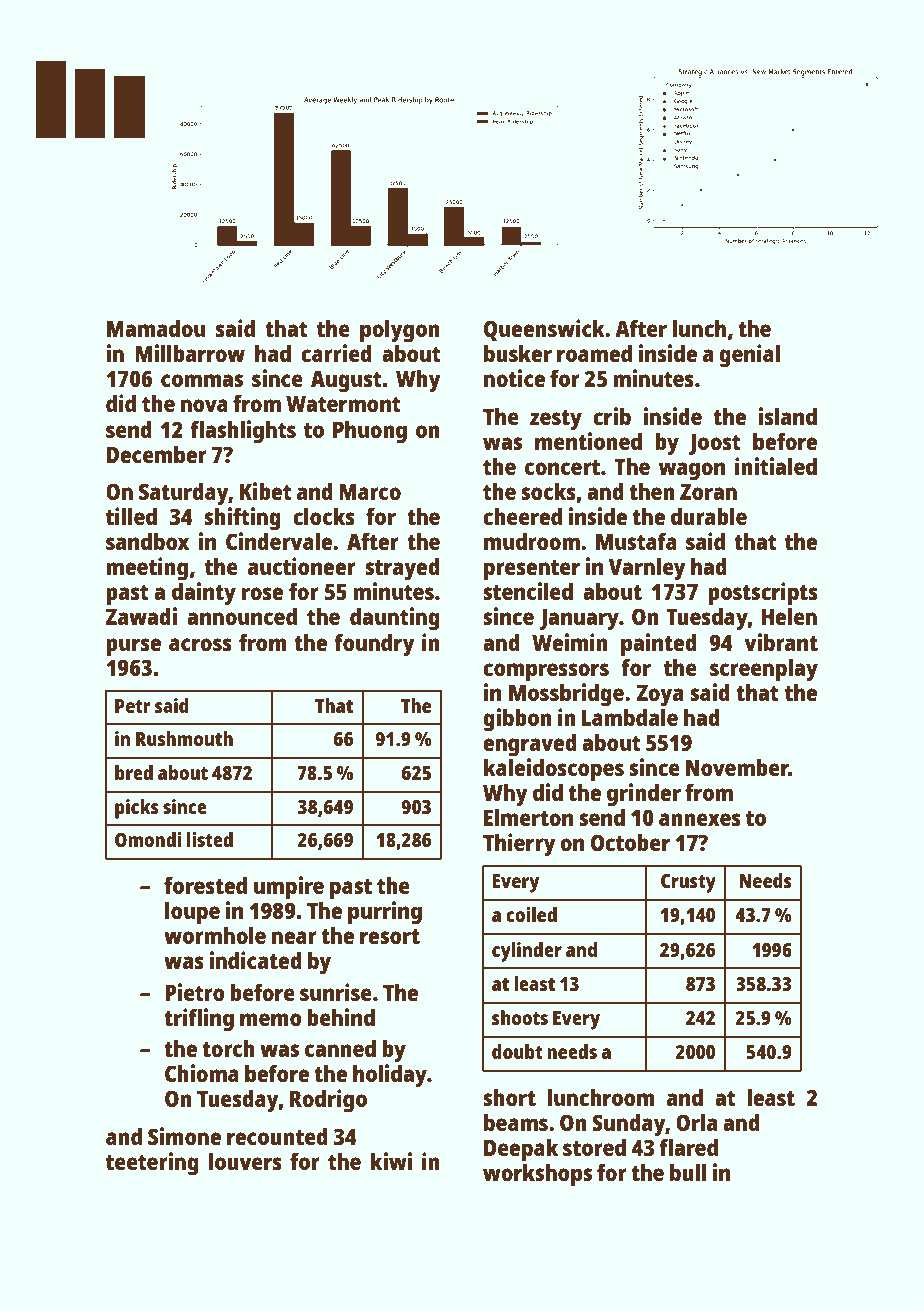  What do you see at coordinates (190, 353) in the screenshot?
I see `Millbarrow` at bounding box center [190, 353].
